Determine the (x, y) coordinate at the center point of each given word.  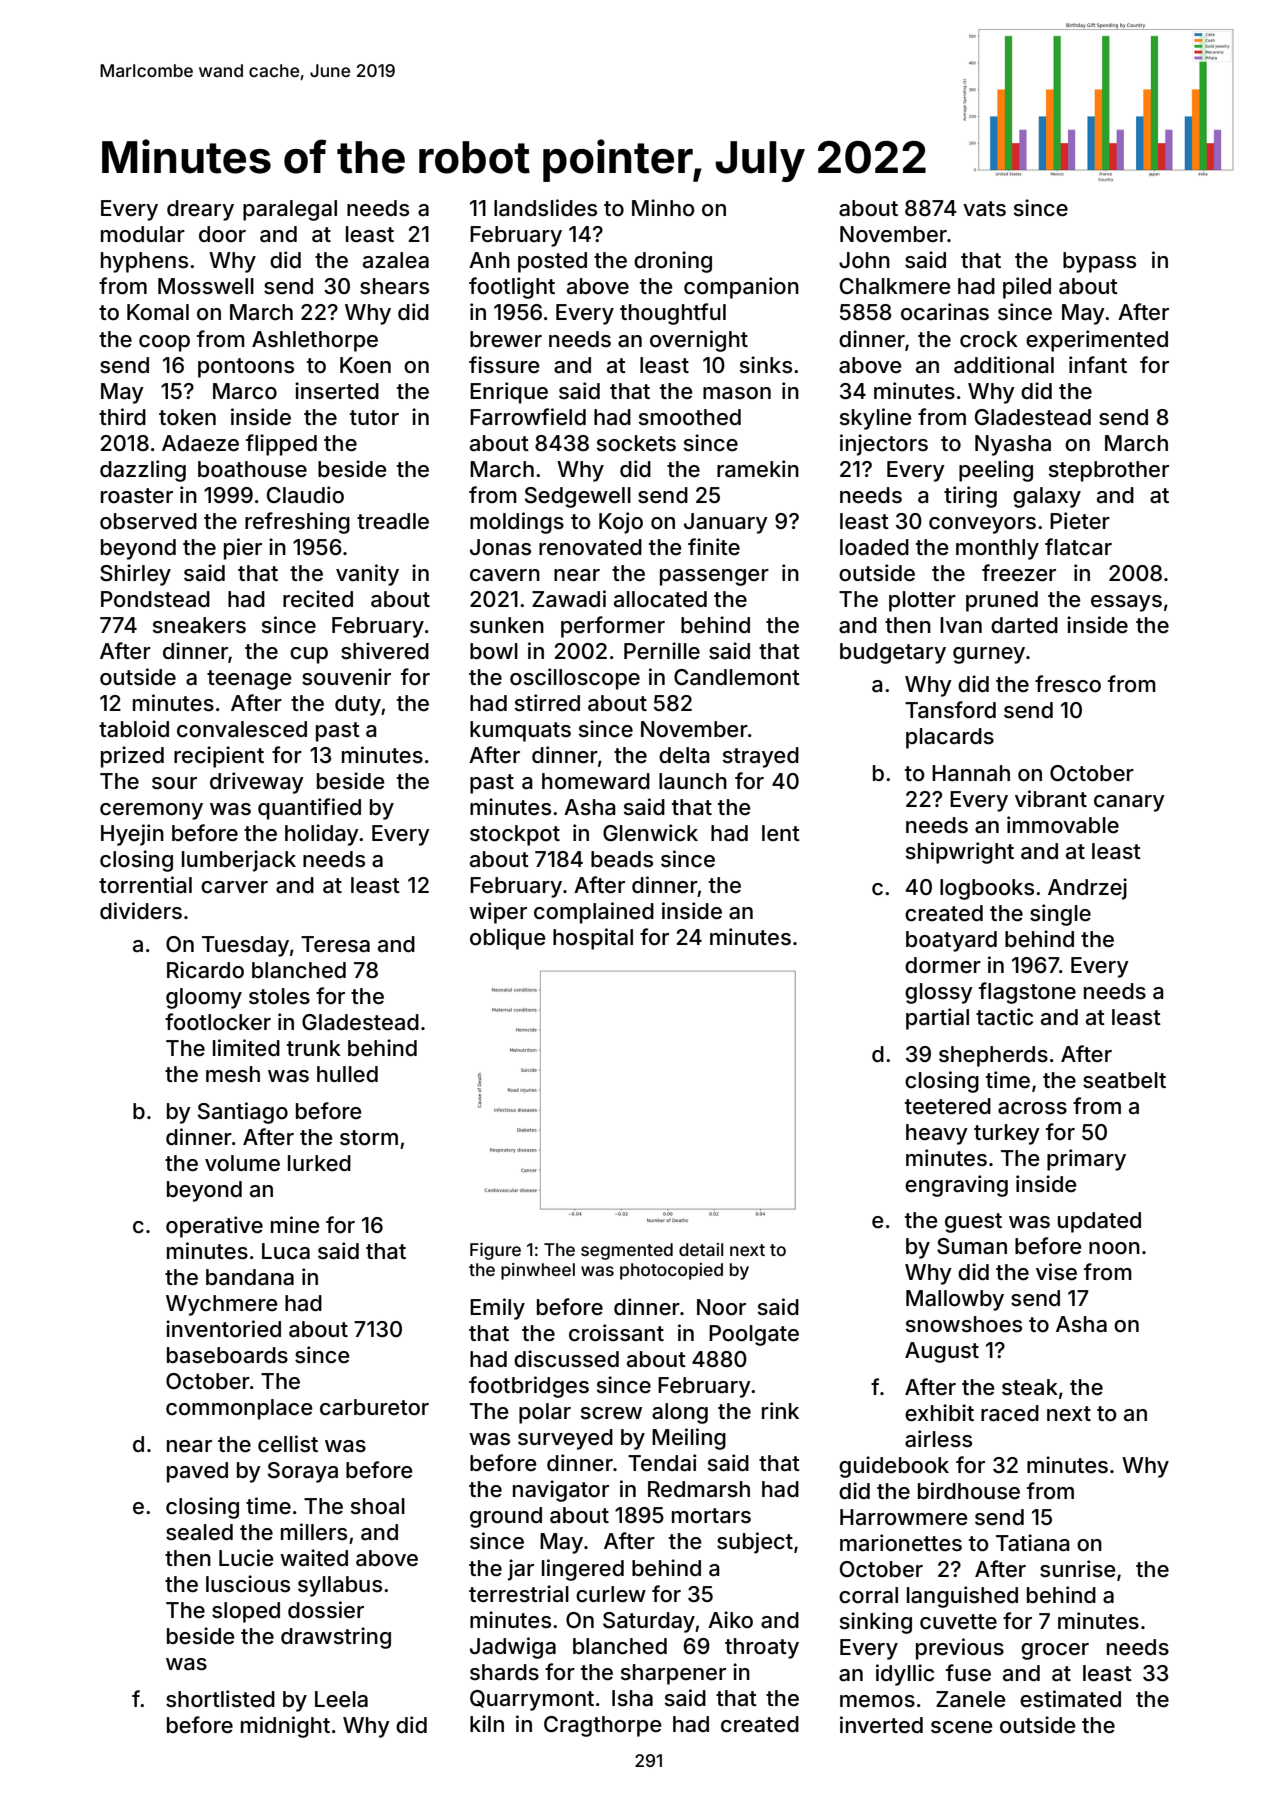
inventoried (223, 1329)
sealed (199, 1532)
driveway (257, 783)
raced (1010, 1413)
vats (984, 209)
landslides (545, 208)
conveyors (982, 525)
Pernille (662, 651)
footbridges (529, 1387)
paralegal (290, 210)
